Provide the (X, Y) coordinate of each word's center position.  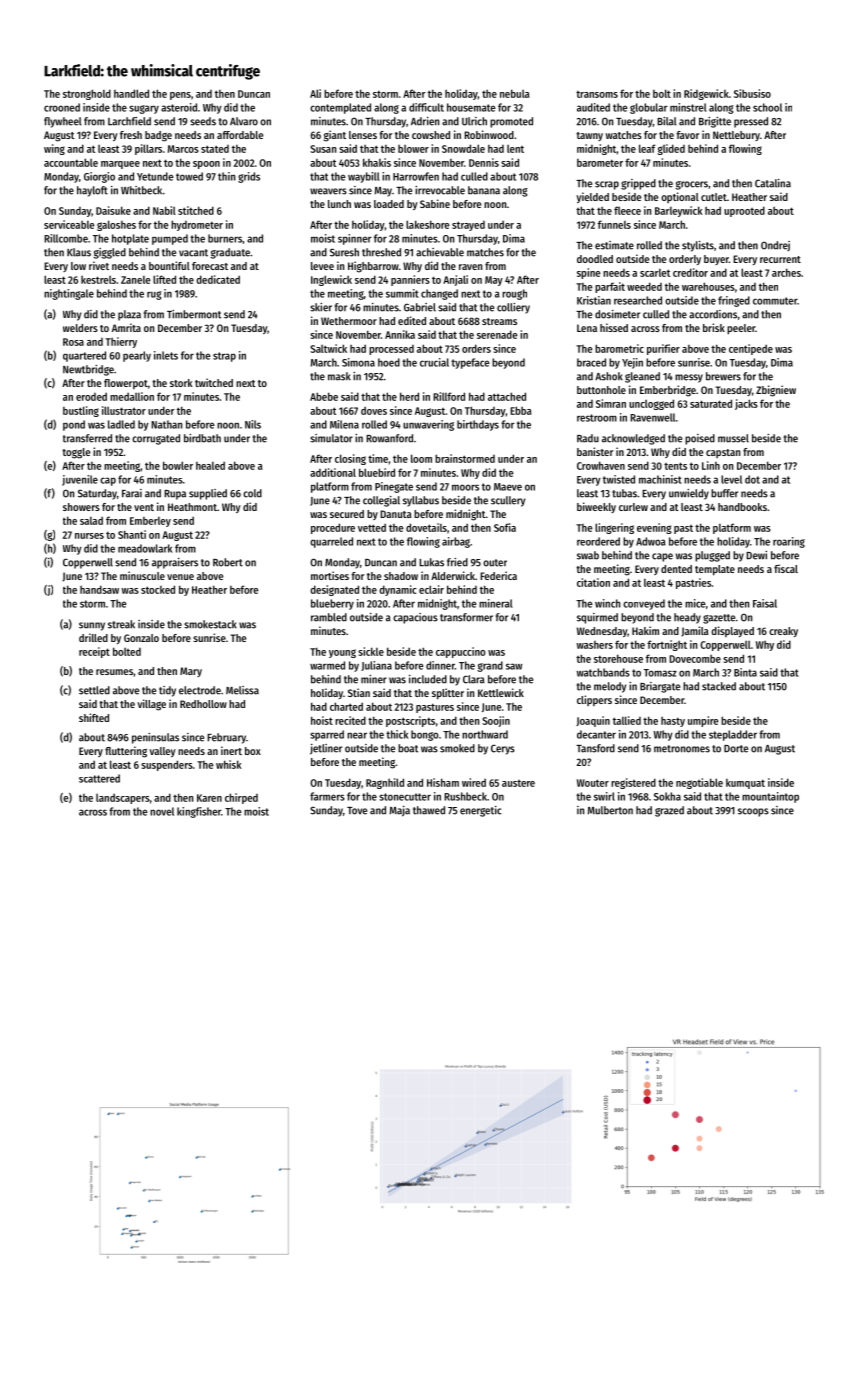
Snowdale (463, 148)
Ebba (521, 410)
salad (91, 521)
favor (687, 135)
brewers (723, 376)
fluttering (126, 752)
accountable (71, 162)
